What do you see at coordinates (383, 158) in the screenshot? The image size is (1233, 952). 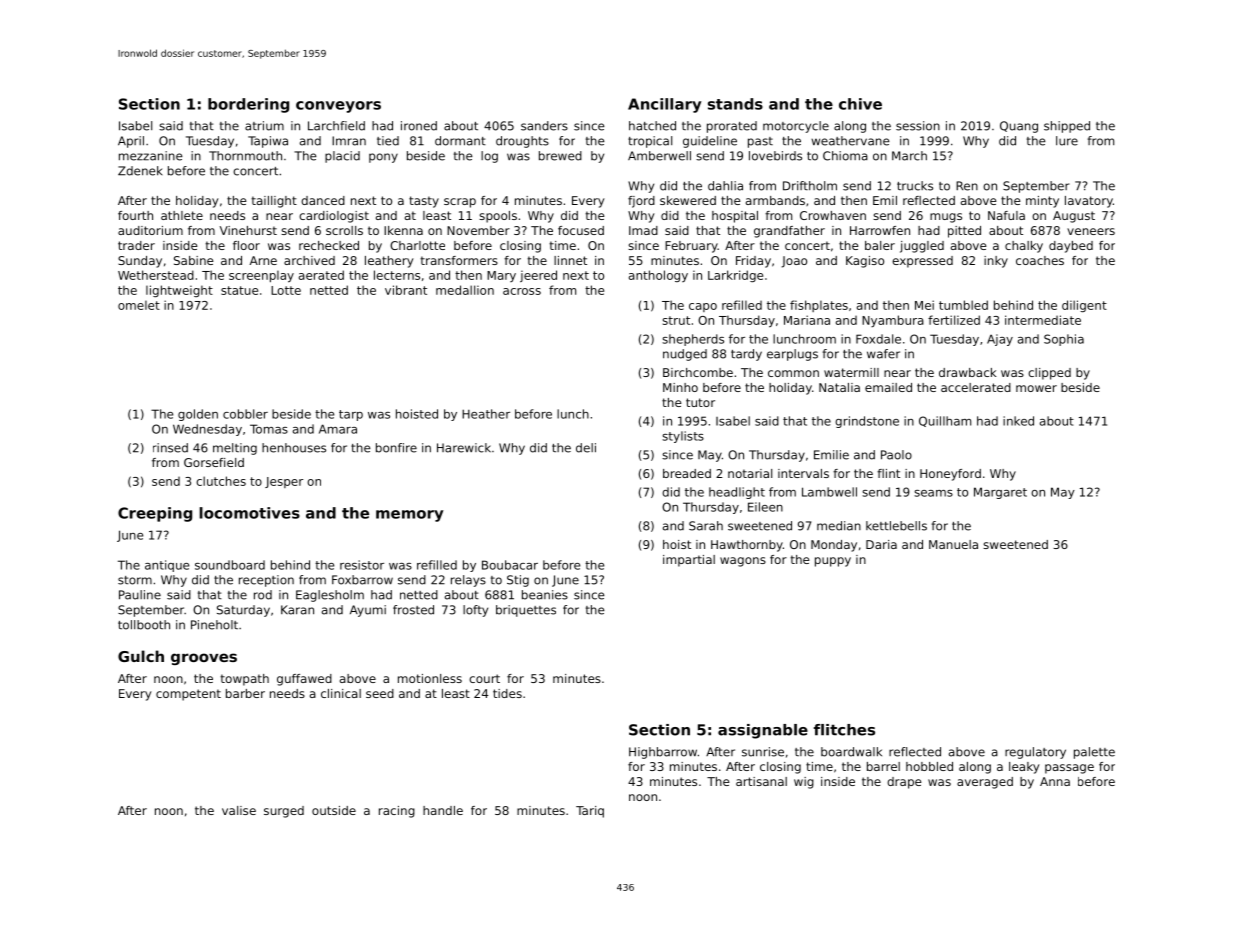 I see `pony` at bounding box center [383, 158].
